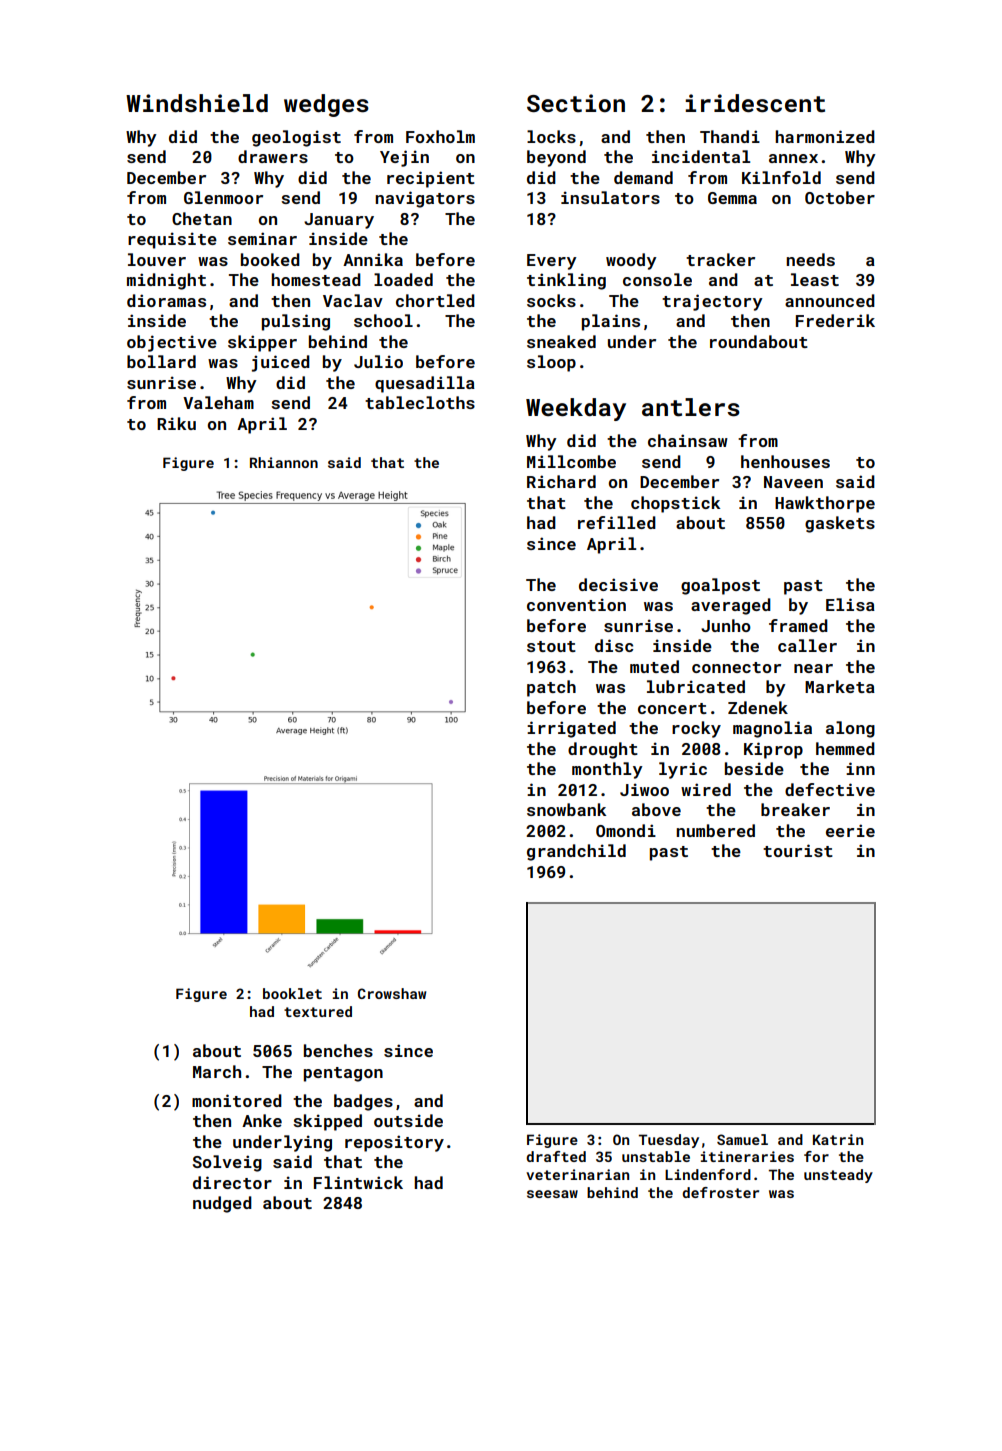 The height and width of the page is (1451, 1002). What do you see at coordinates (755, 103) in the page?
I see `iridescent` at bounding box center [755, 103].
